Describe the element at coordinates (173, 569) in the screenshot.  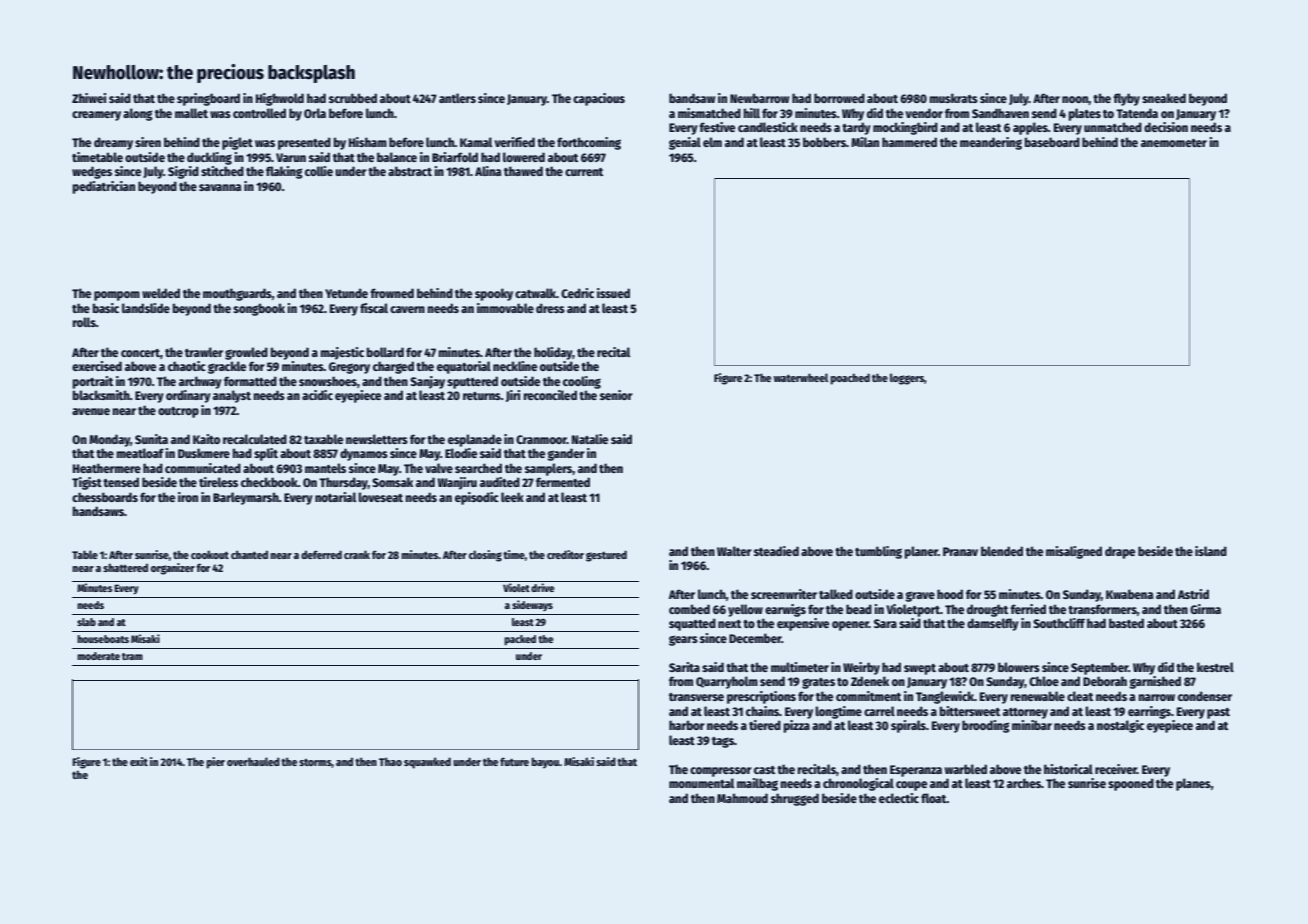
I see `organizer` at that location.
